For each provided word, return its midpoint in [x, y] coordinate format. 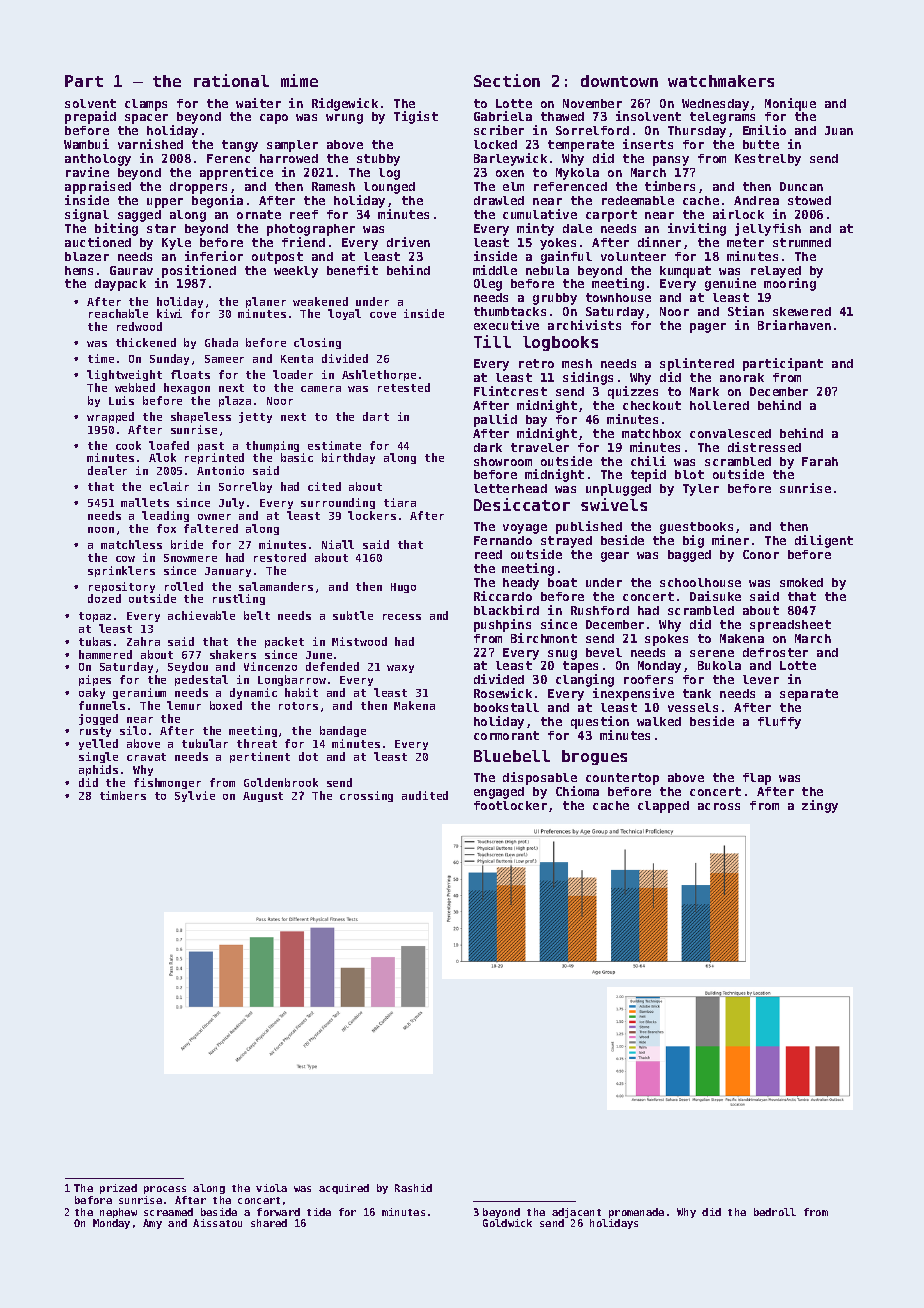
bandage [343, 731]
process [165, 1190]
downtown [619, 81]
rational [231, 80]
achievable [201, 615]
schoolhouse [700, 582]
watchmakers [721, 81]
